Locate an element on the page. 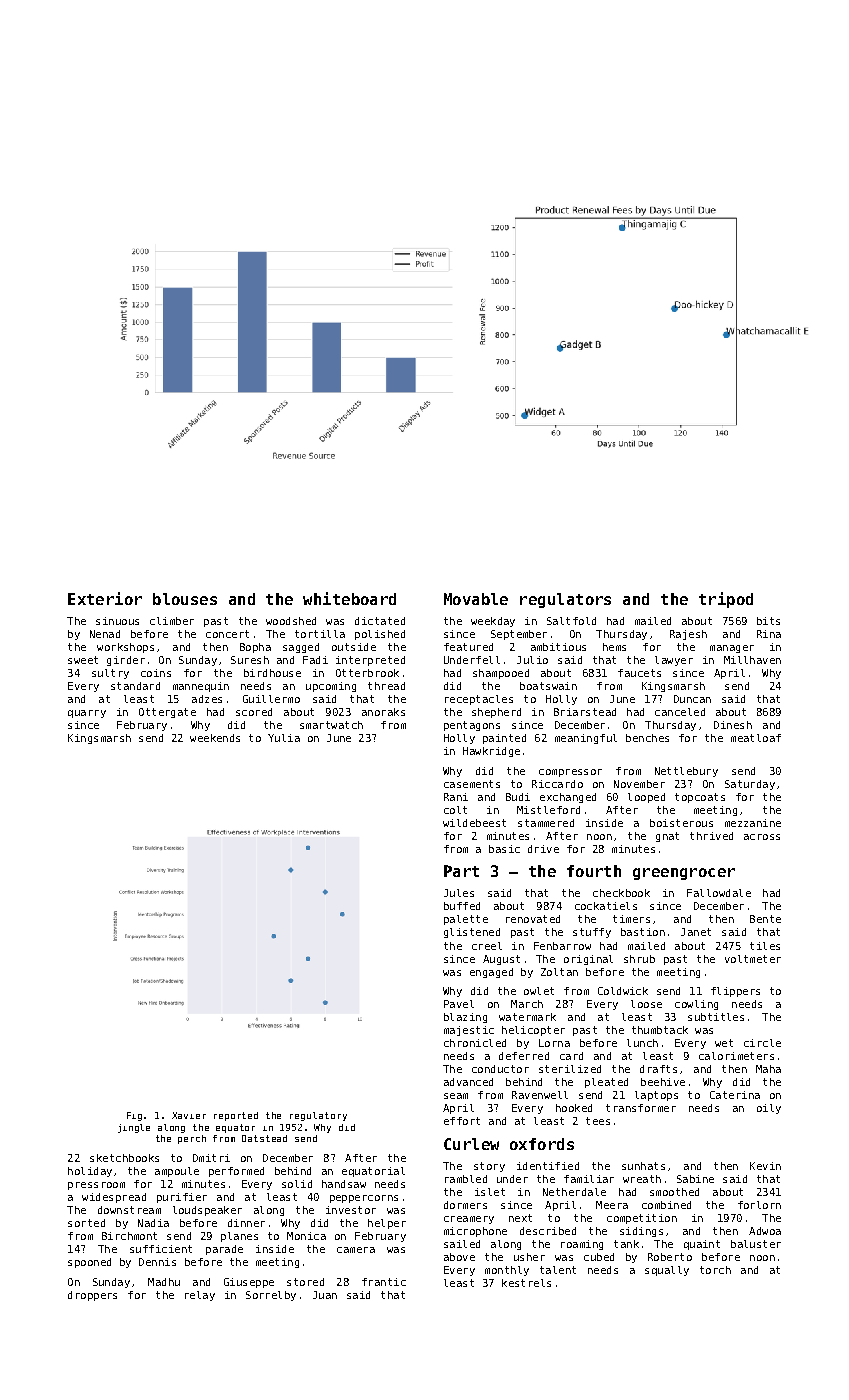 The image size is (849, 1400). Pavel is located at coordinates (459, 1004).
